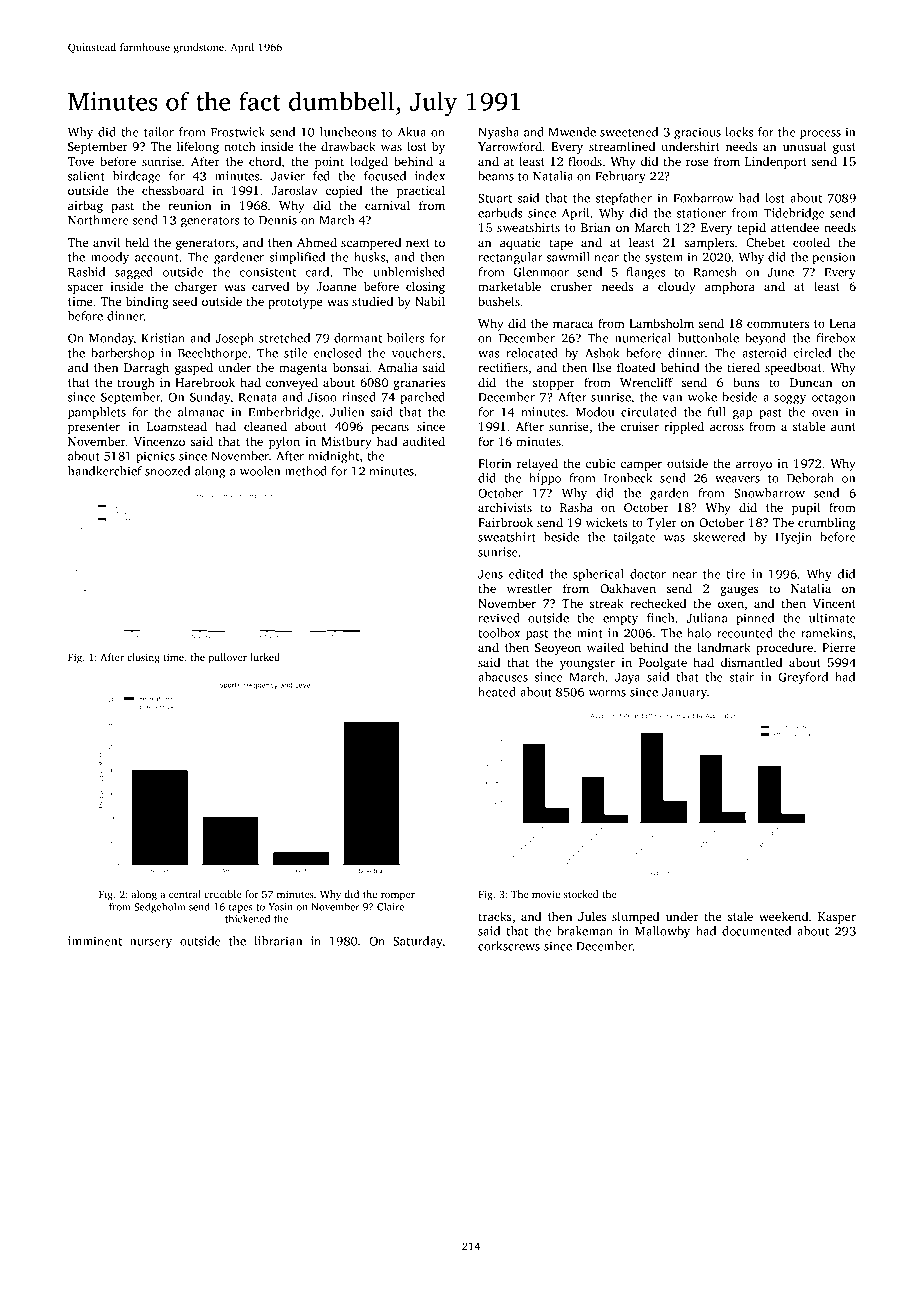 This screenshot has height=1308, width=924. What do you see at coordinates (223, 894) in the screenshot?
I see `crucible` at bounding box center [223, 894].
